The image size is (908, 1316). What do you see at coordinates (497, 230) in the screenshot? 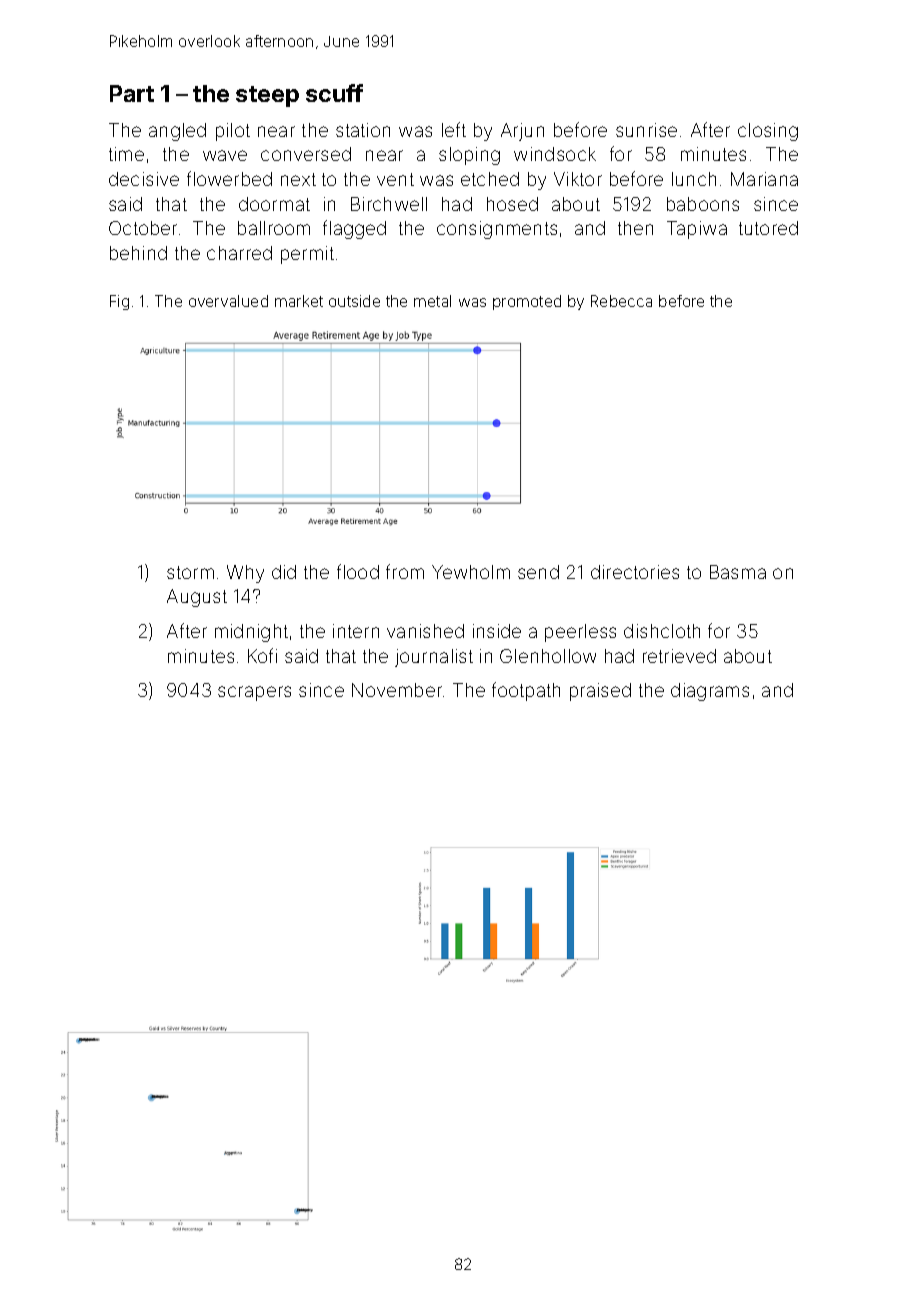
I see `consignments` at bounding box center [497, 230].
